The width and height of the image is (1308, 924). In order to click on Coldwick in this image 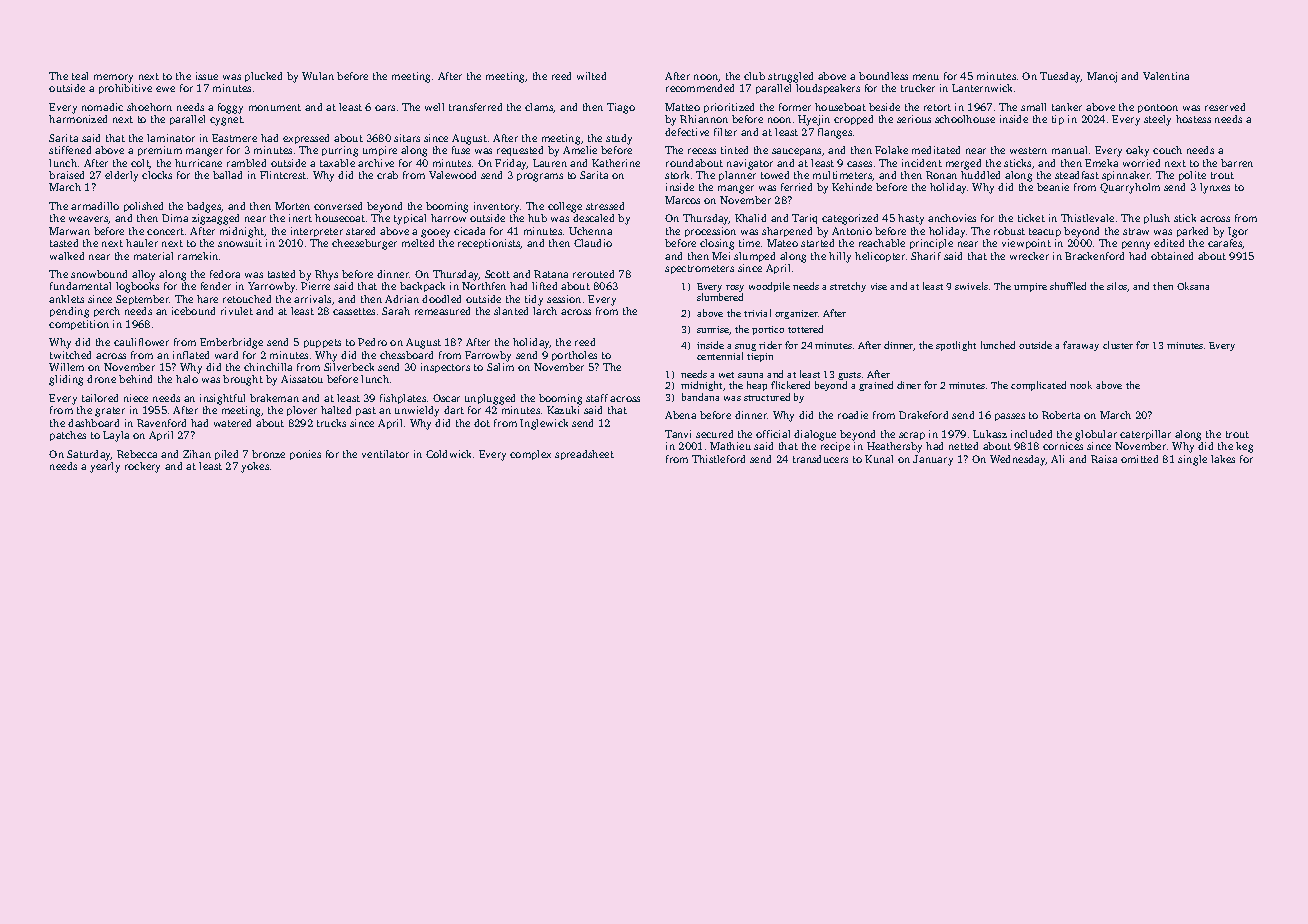, I will do `click(448, 454)`.
